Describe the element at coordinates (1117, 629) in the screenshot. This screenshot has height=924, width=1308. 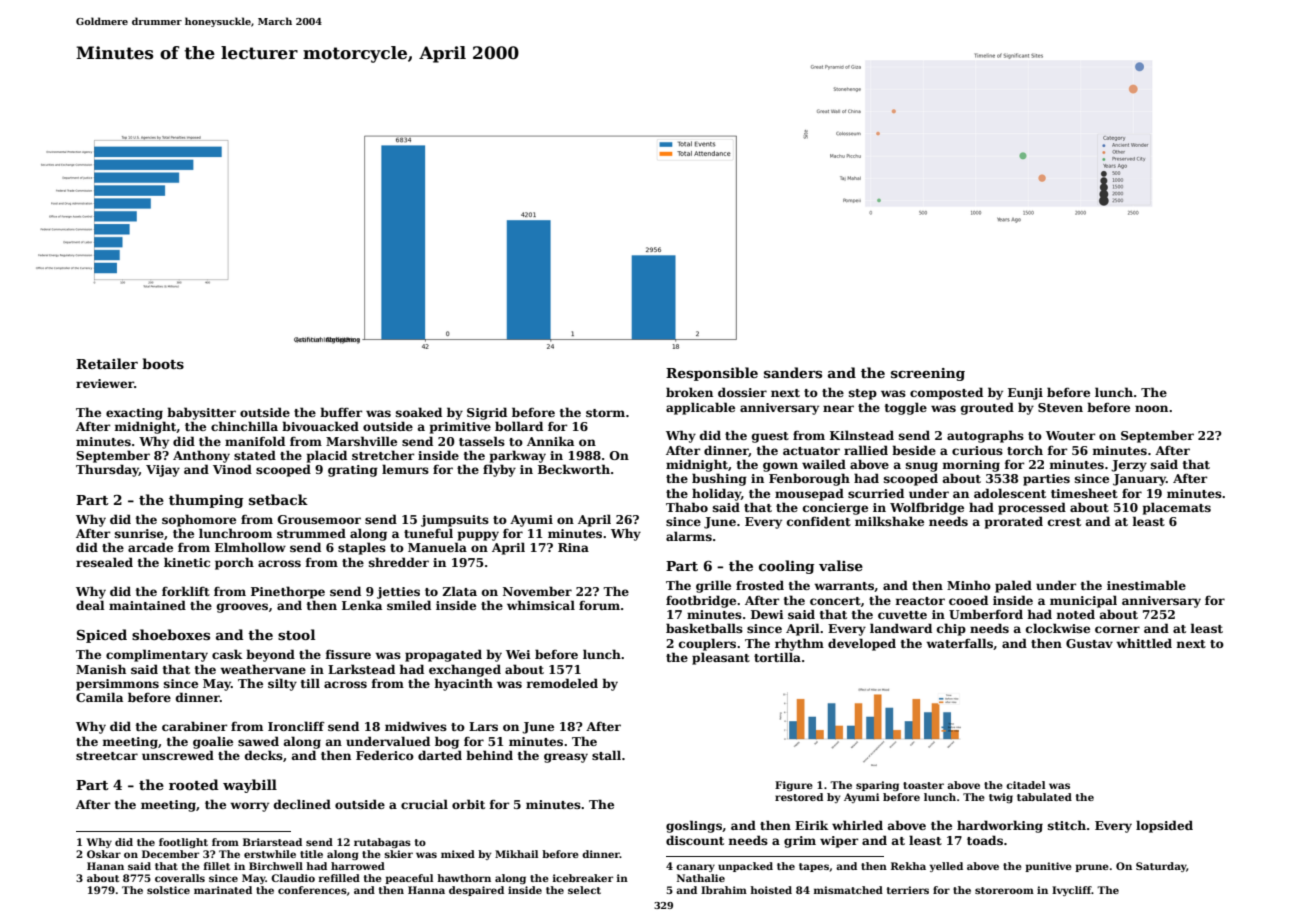
I see `corner` at that location.
